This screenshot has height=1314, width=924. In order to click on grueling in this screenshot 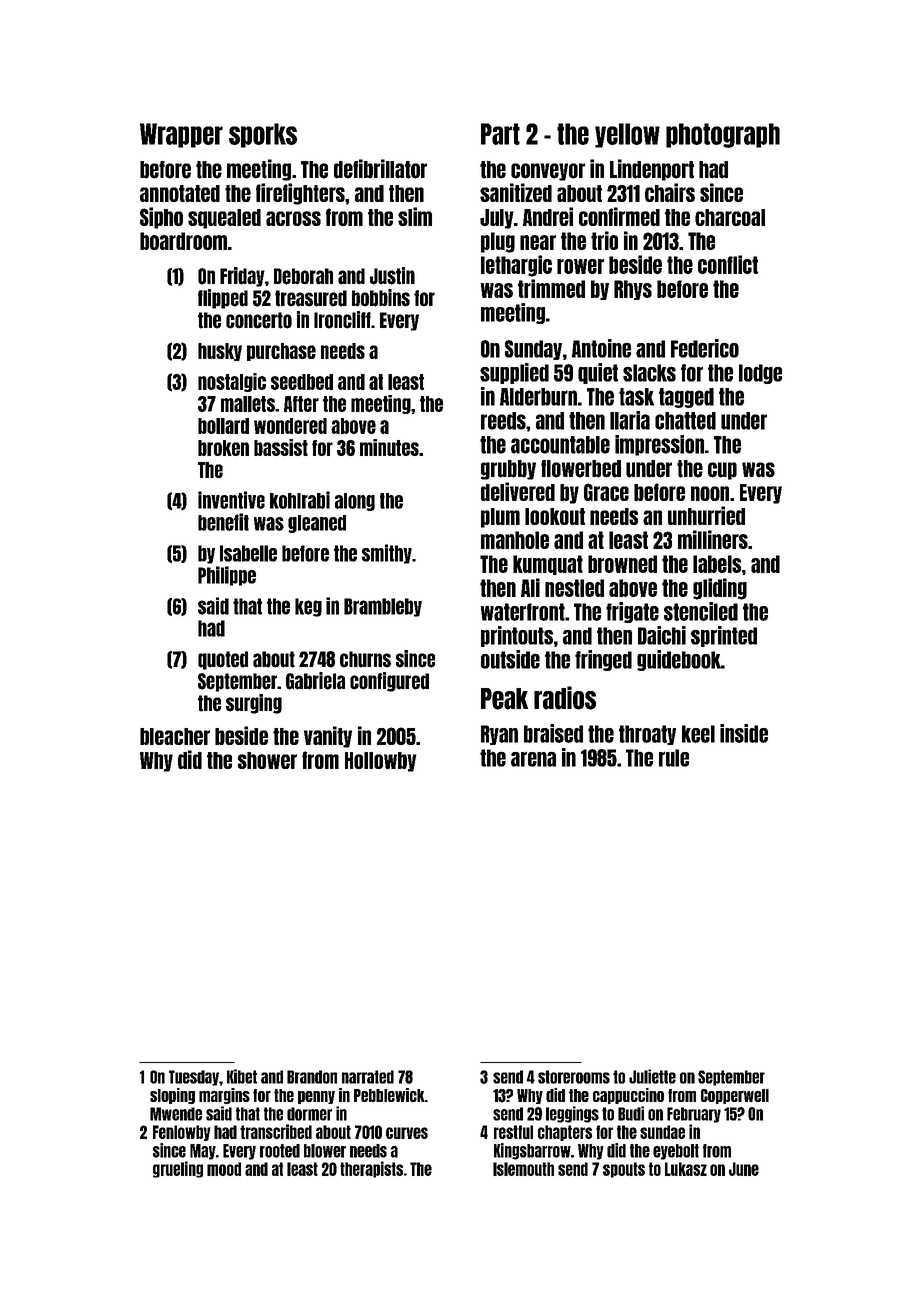, I will do `click(178, 1169)`.
